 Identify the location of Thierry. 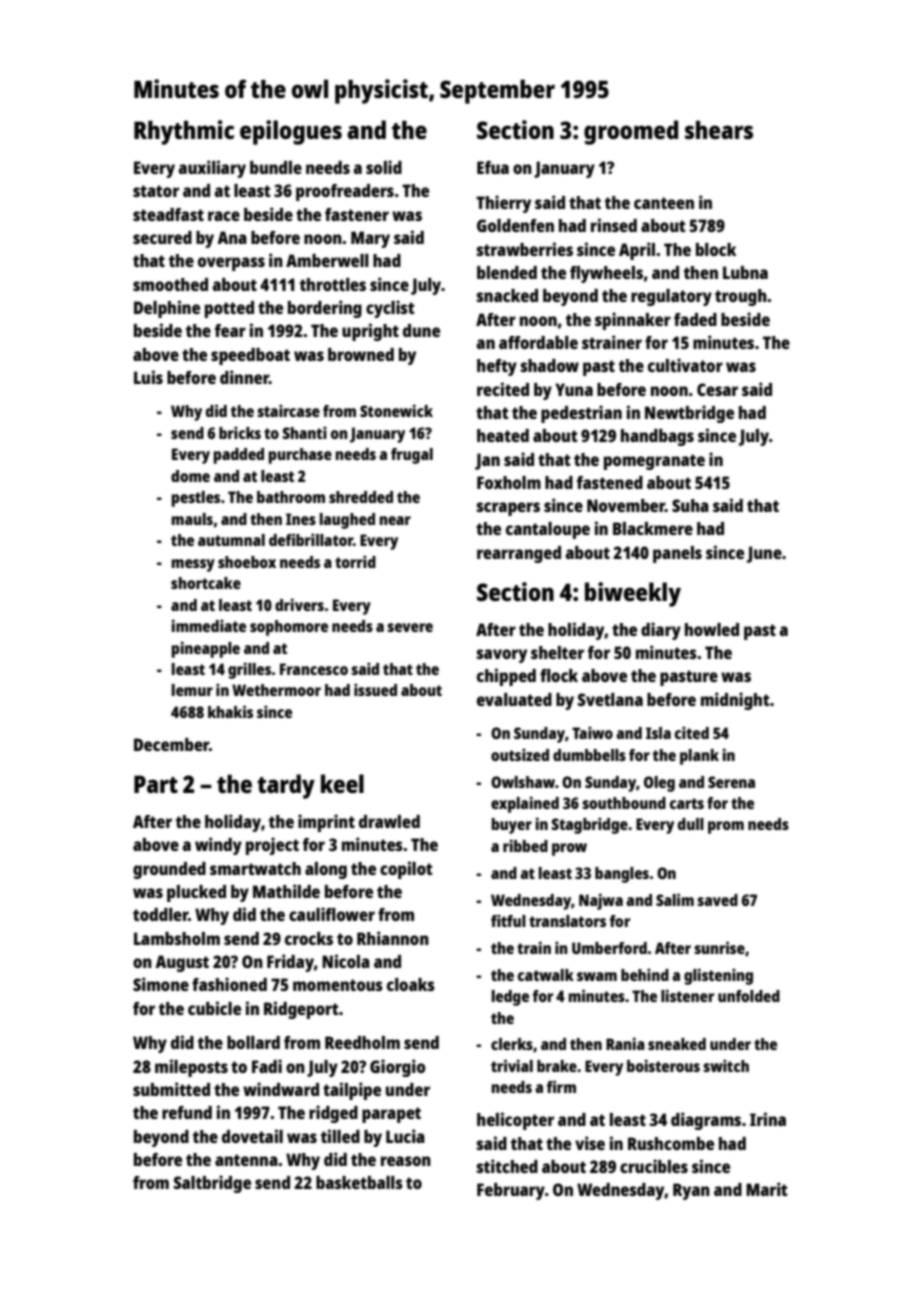
(503, 204).
